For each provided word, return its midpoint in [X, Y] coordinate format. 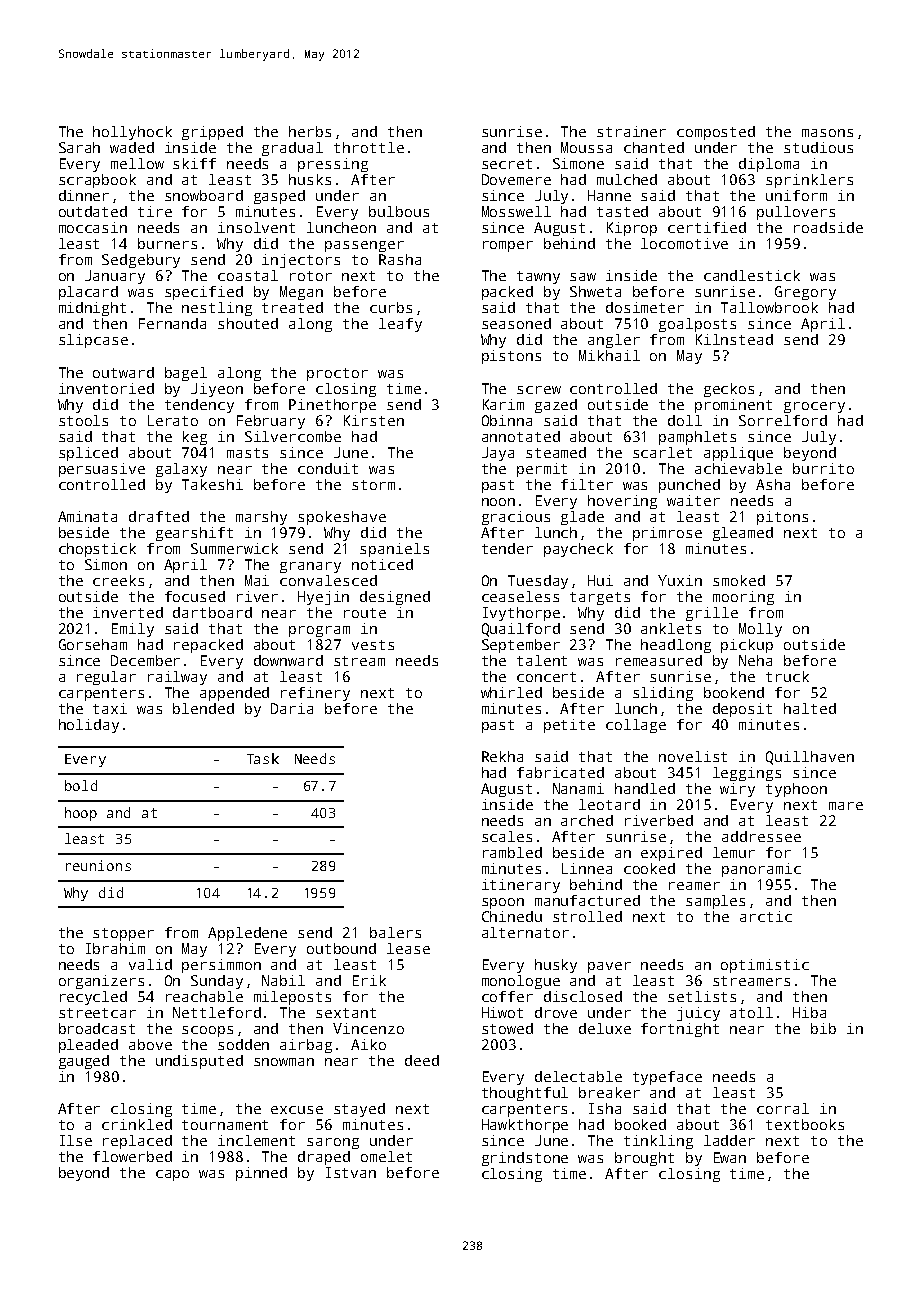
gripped [212, 133]
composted [716, 133]
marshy [261, 518]
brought [644, 1159]
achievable [738, 468]
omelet [386, 1156]
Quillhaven [810, 758]
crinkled [137, 1124]
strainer [631, 131]
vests [373, 645]
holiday [89, 726]
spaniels [394, 550]
